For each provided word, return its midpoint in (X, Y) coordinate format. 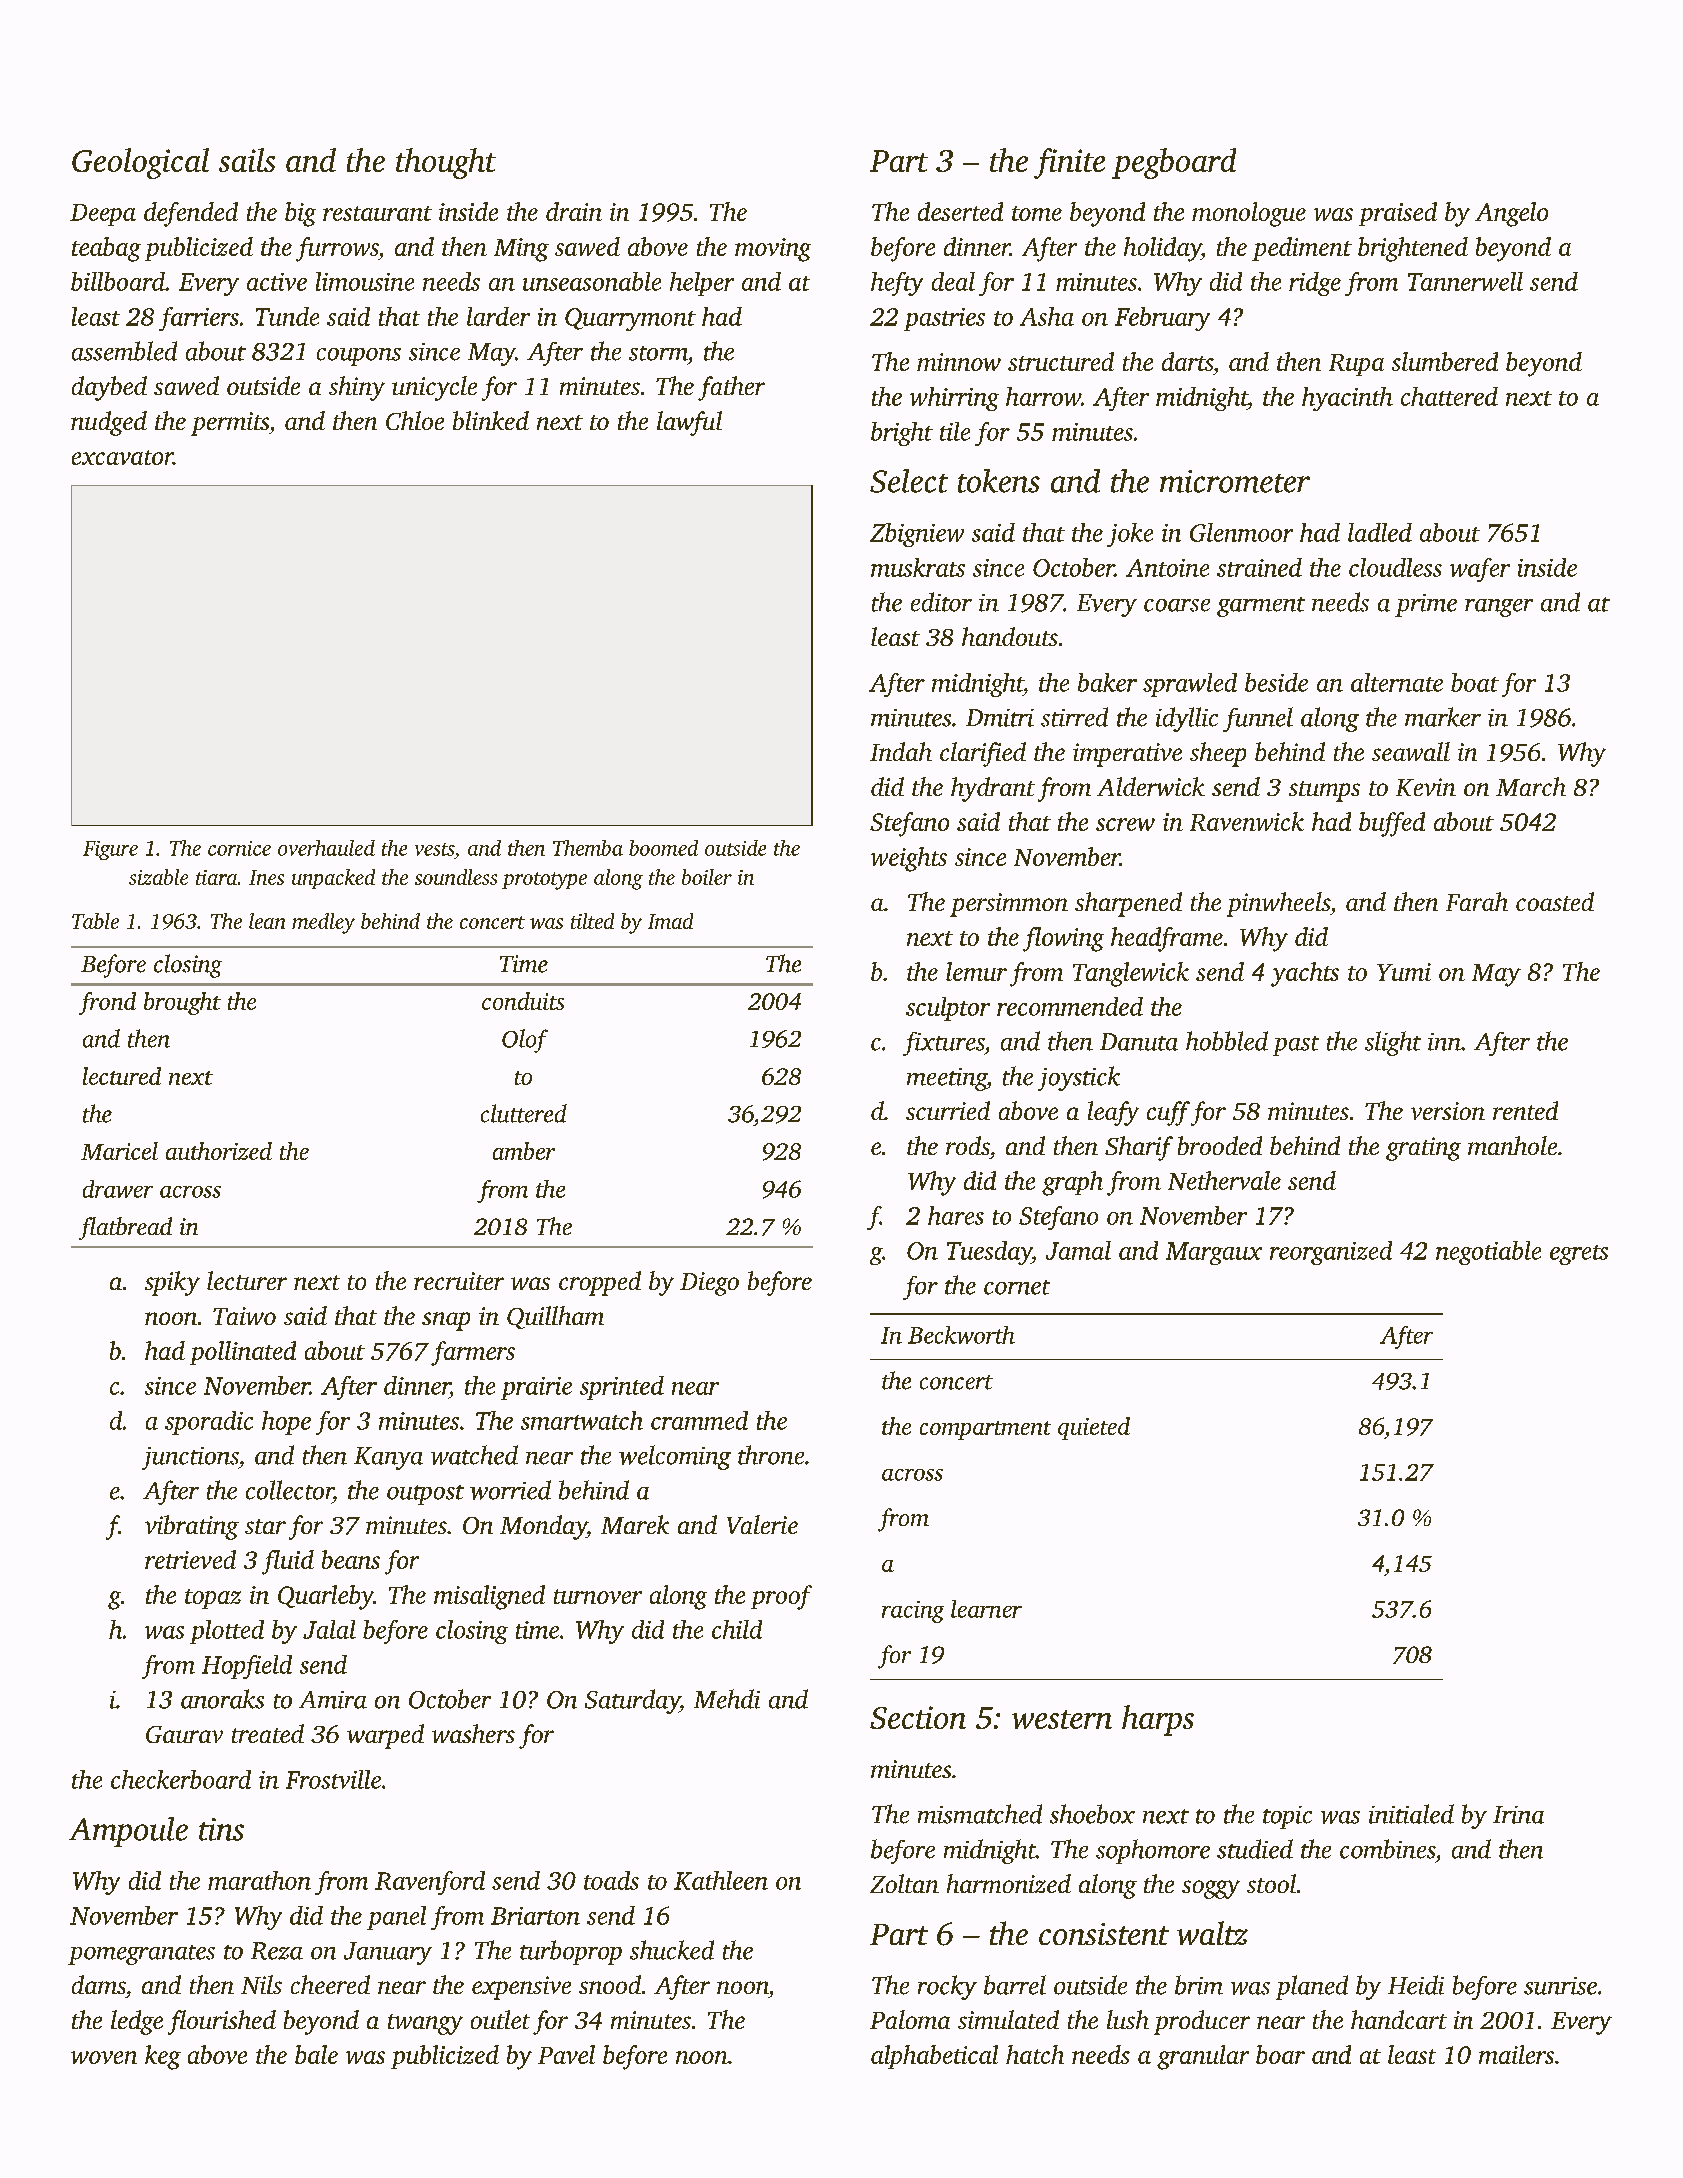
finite (1069, 163)
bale (316, 2054)
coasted (1555, 901)
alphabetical (934, 2057)
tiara (216, 877)
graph (1072, 1183)
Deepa (103, 215)
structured (1061, 361)
